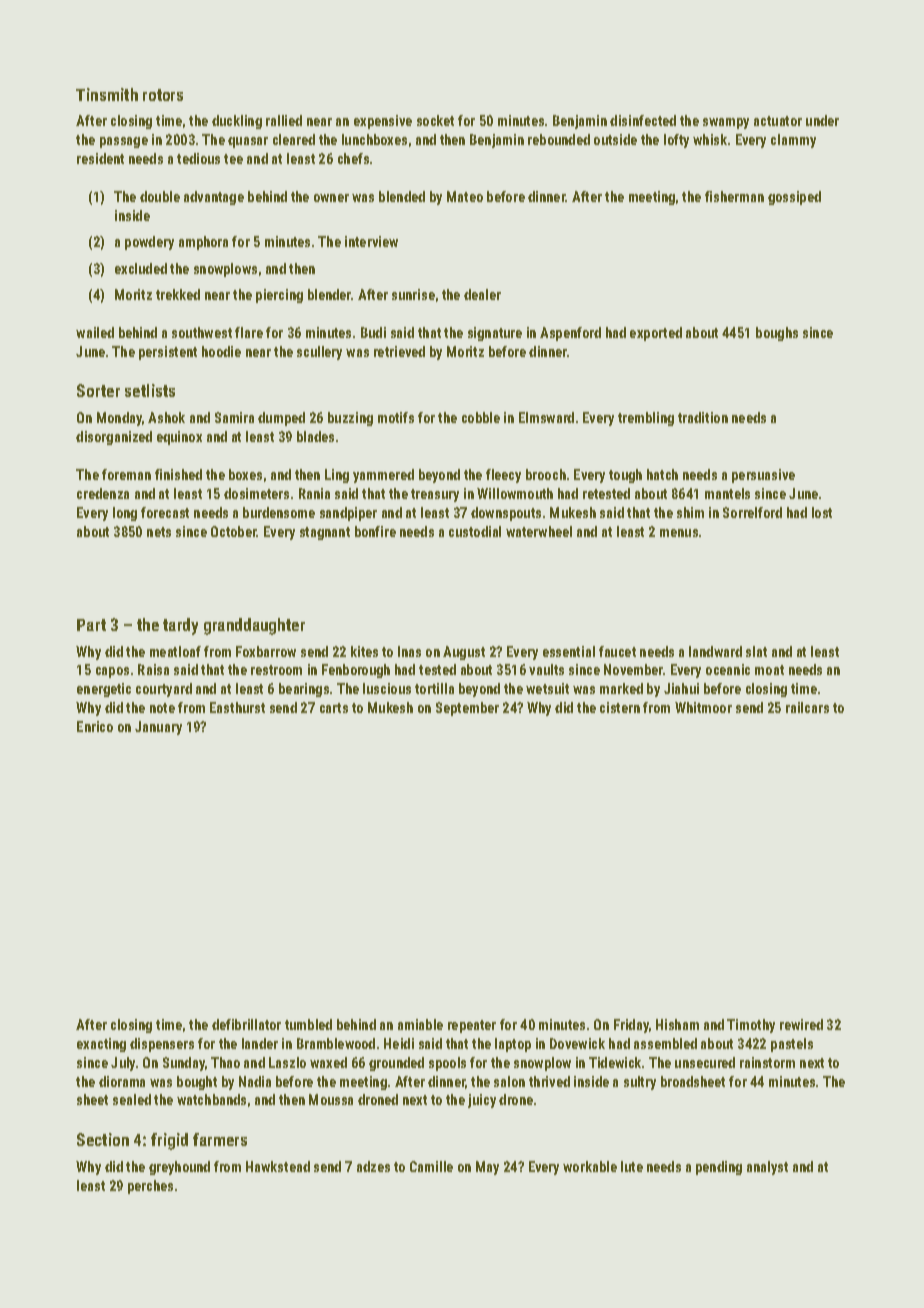 The height and width of the screenshot is (1308, 924). Describe the element at coordinates (710, 139) in the screenshot. I see `whisk` at that location.
